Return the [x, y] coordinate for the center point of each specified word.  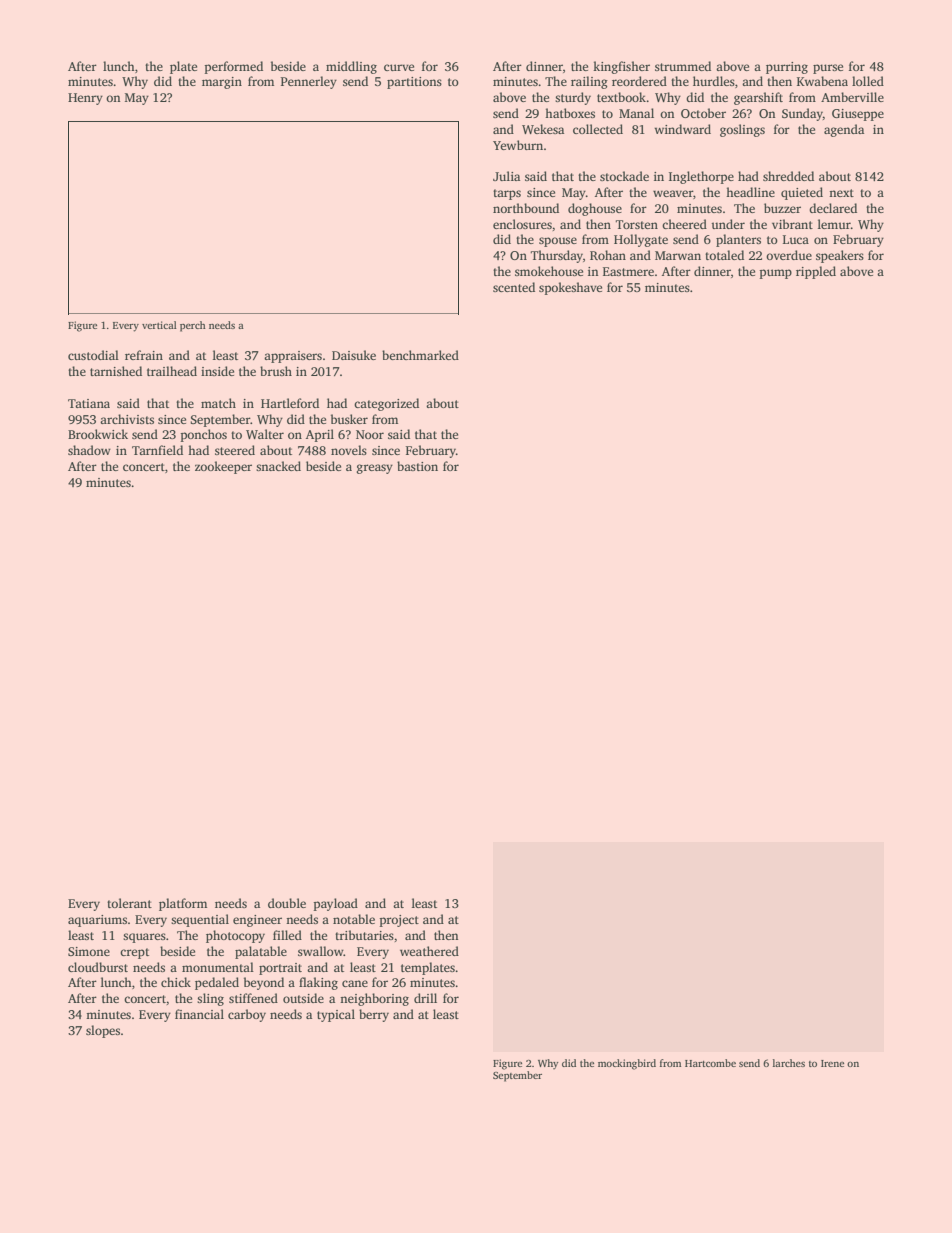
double [287, 903]
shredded [788, 176]
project [399, 921]
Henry [85, 99]
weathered [429, 951]
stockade [624, 176]
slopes [103, 1031]
